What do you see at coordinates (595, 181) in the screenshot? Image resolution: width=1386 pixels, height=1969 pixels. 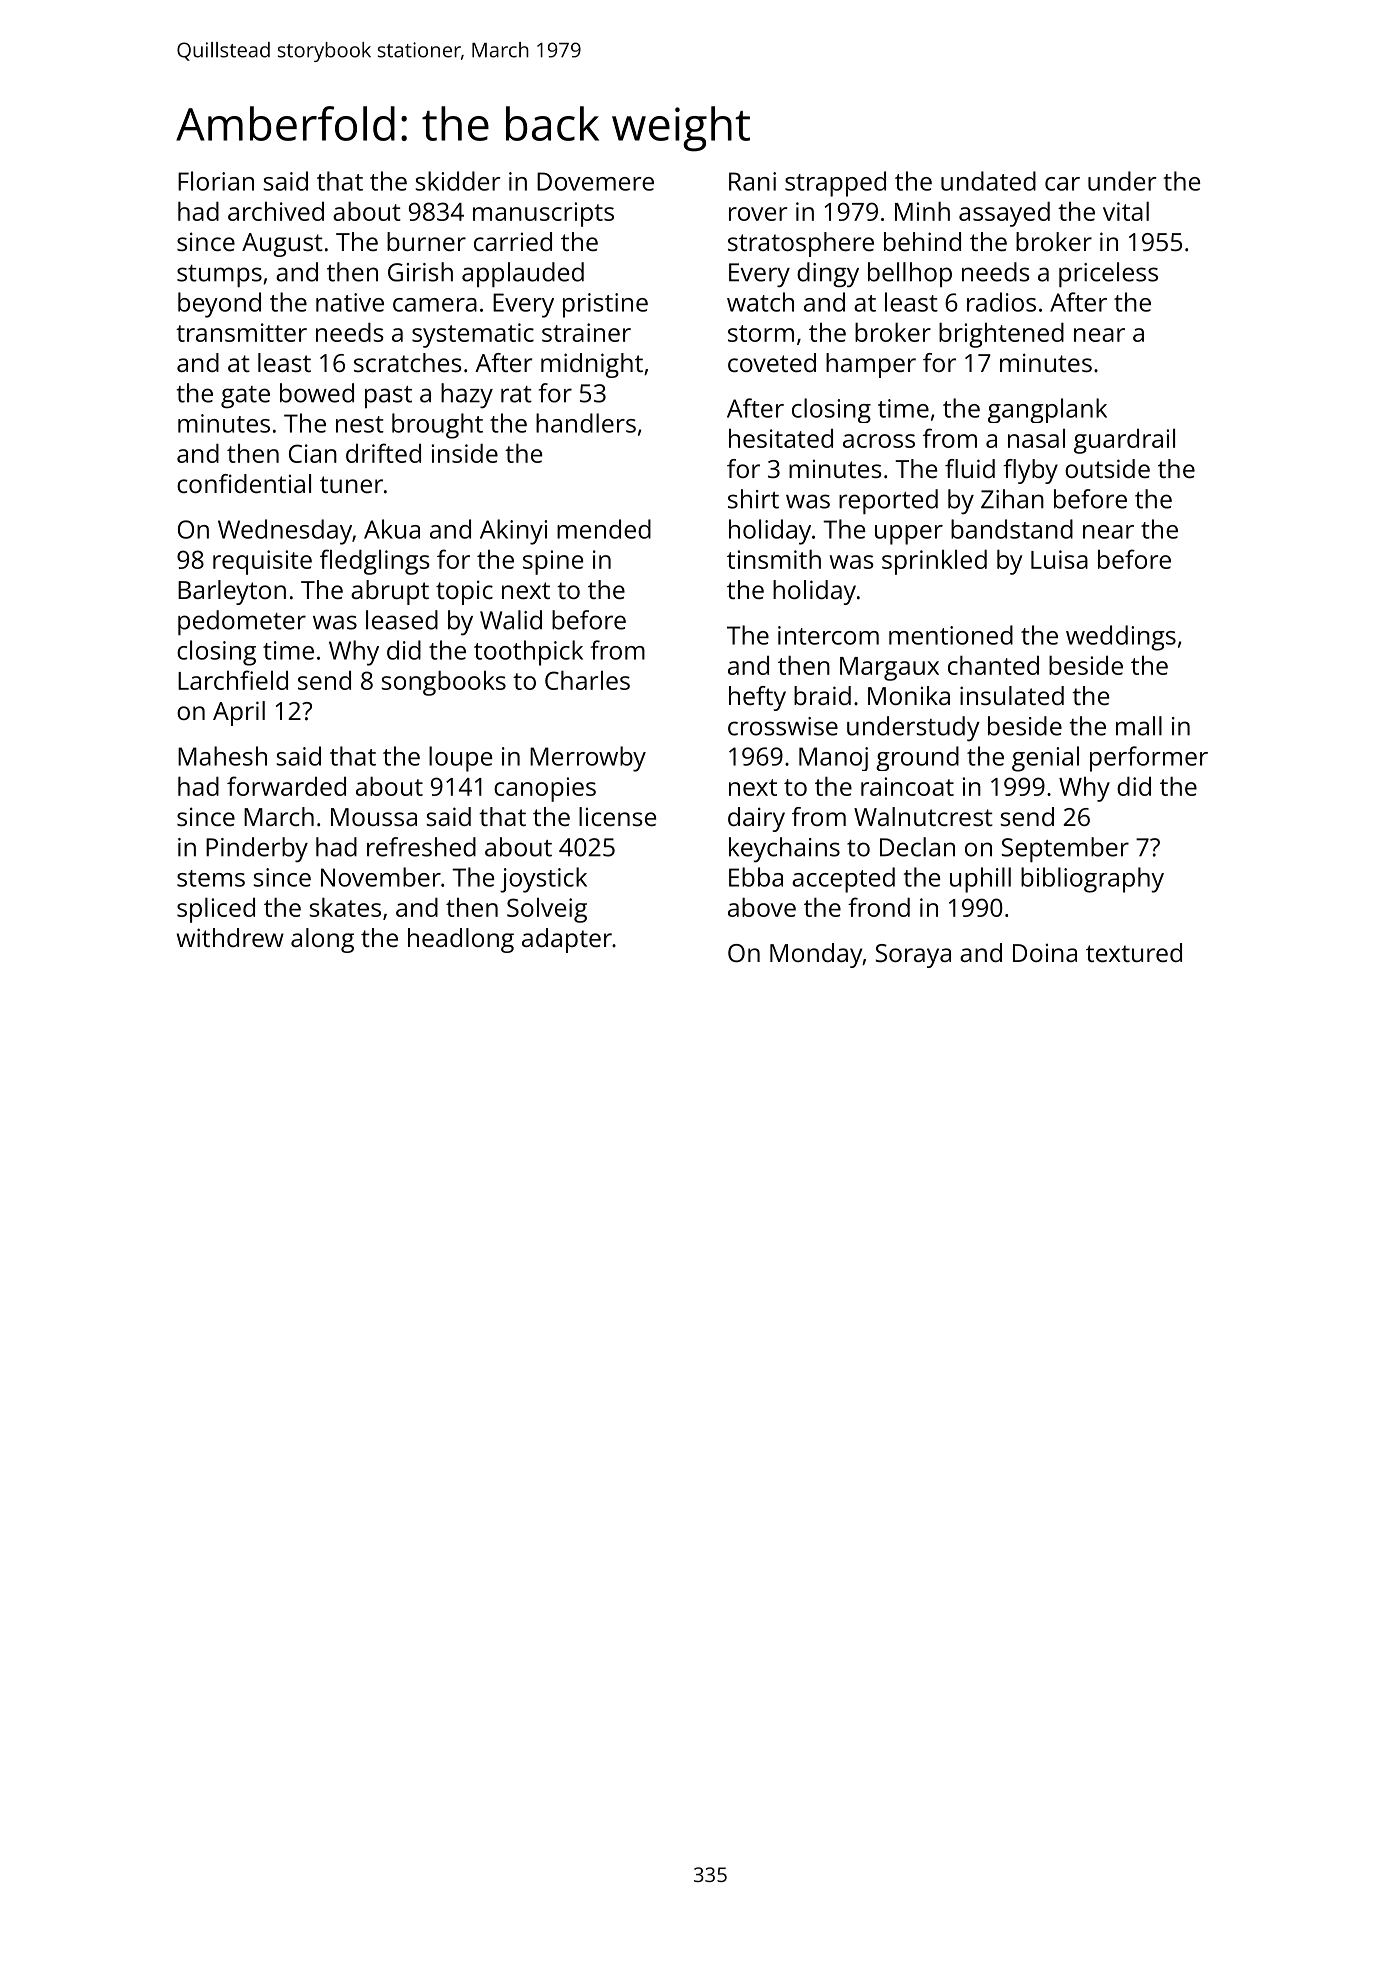 I see `Dovemere` at bounding box center [595, 181].
